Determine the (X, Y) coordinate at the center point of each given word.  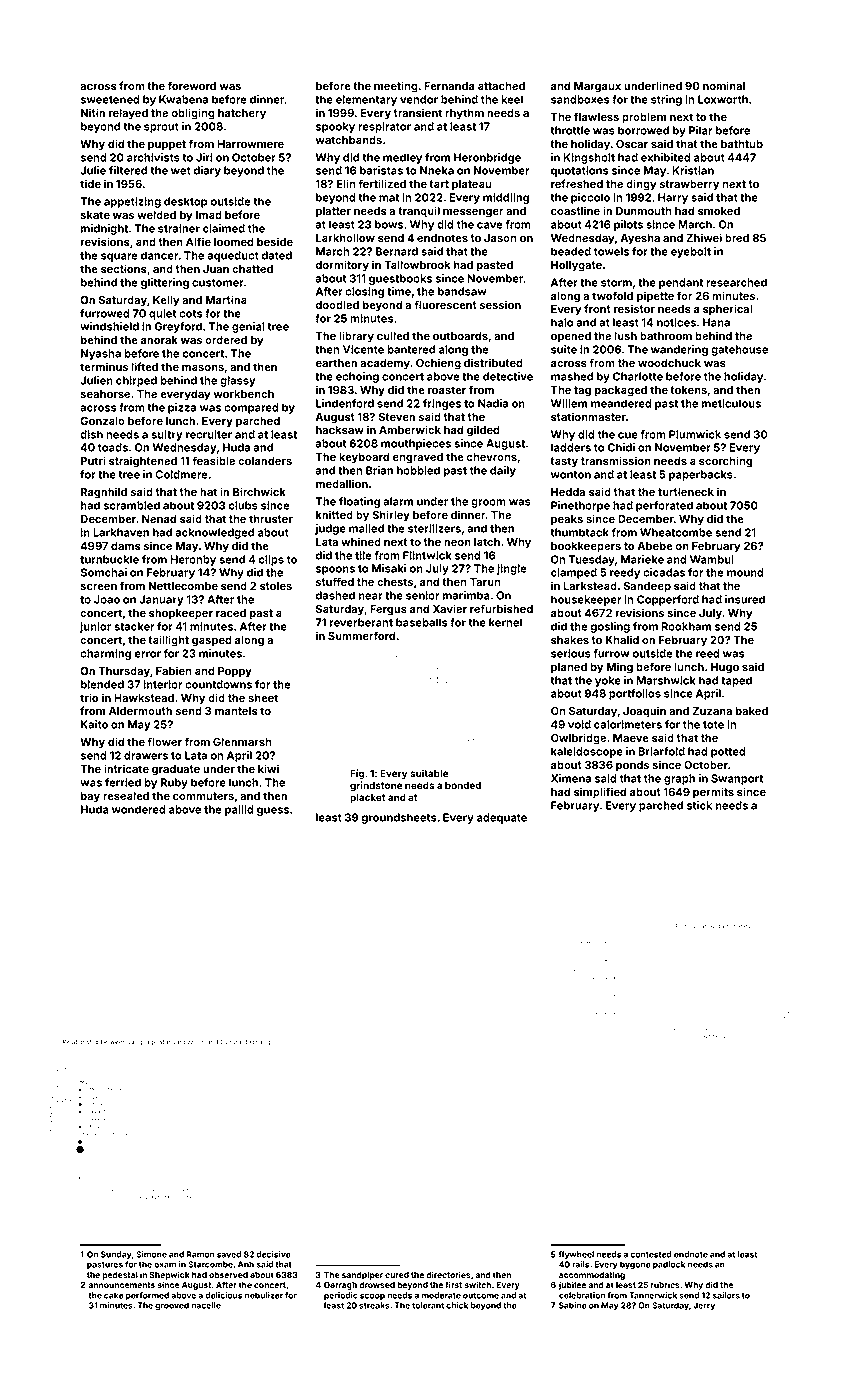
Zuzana (712, 711)
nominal (724, 85)
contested (651, 1254)
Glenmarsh (242, 742)
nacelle (206, 1305)
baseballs (422, 622)
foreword (191, 85)
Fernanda (449, 86)
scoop (372, 1297)
